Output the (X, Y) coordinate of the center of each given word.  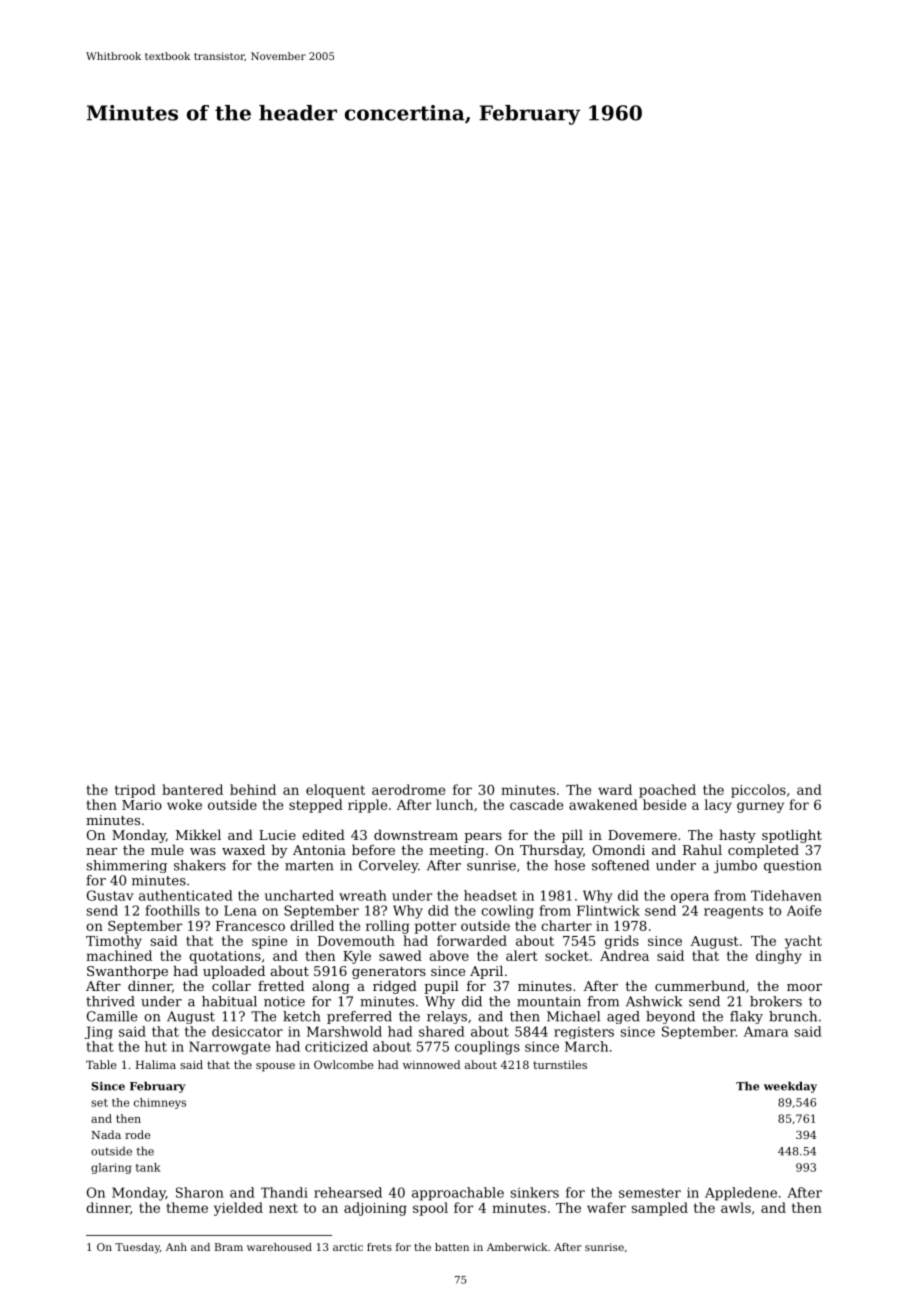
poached (667, 791)
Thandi (284, 1192)
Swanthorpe (127, 972)
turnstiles (560, 1064)
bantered (192, 789)
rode (137, 1134)
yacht (803, 942)
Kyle (357, 957)
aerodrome (408, 789)
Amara (766, 1031)
